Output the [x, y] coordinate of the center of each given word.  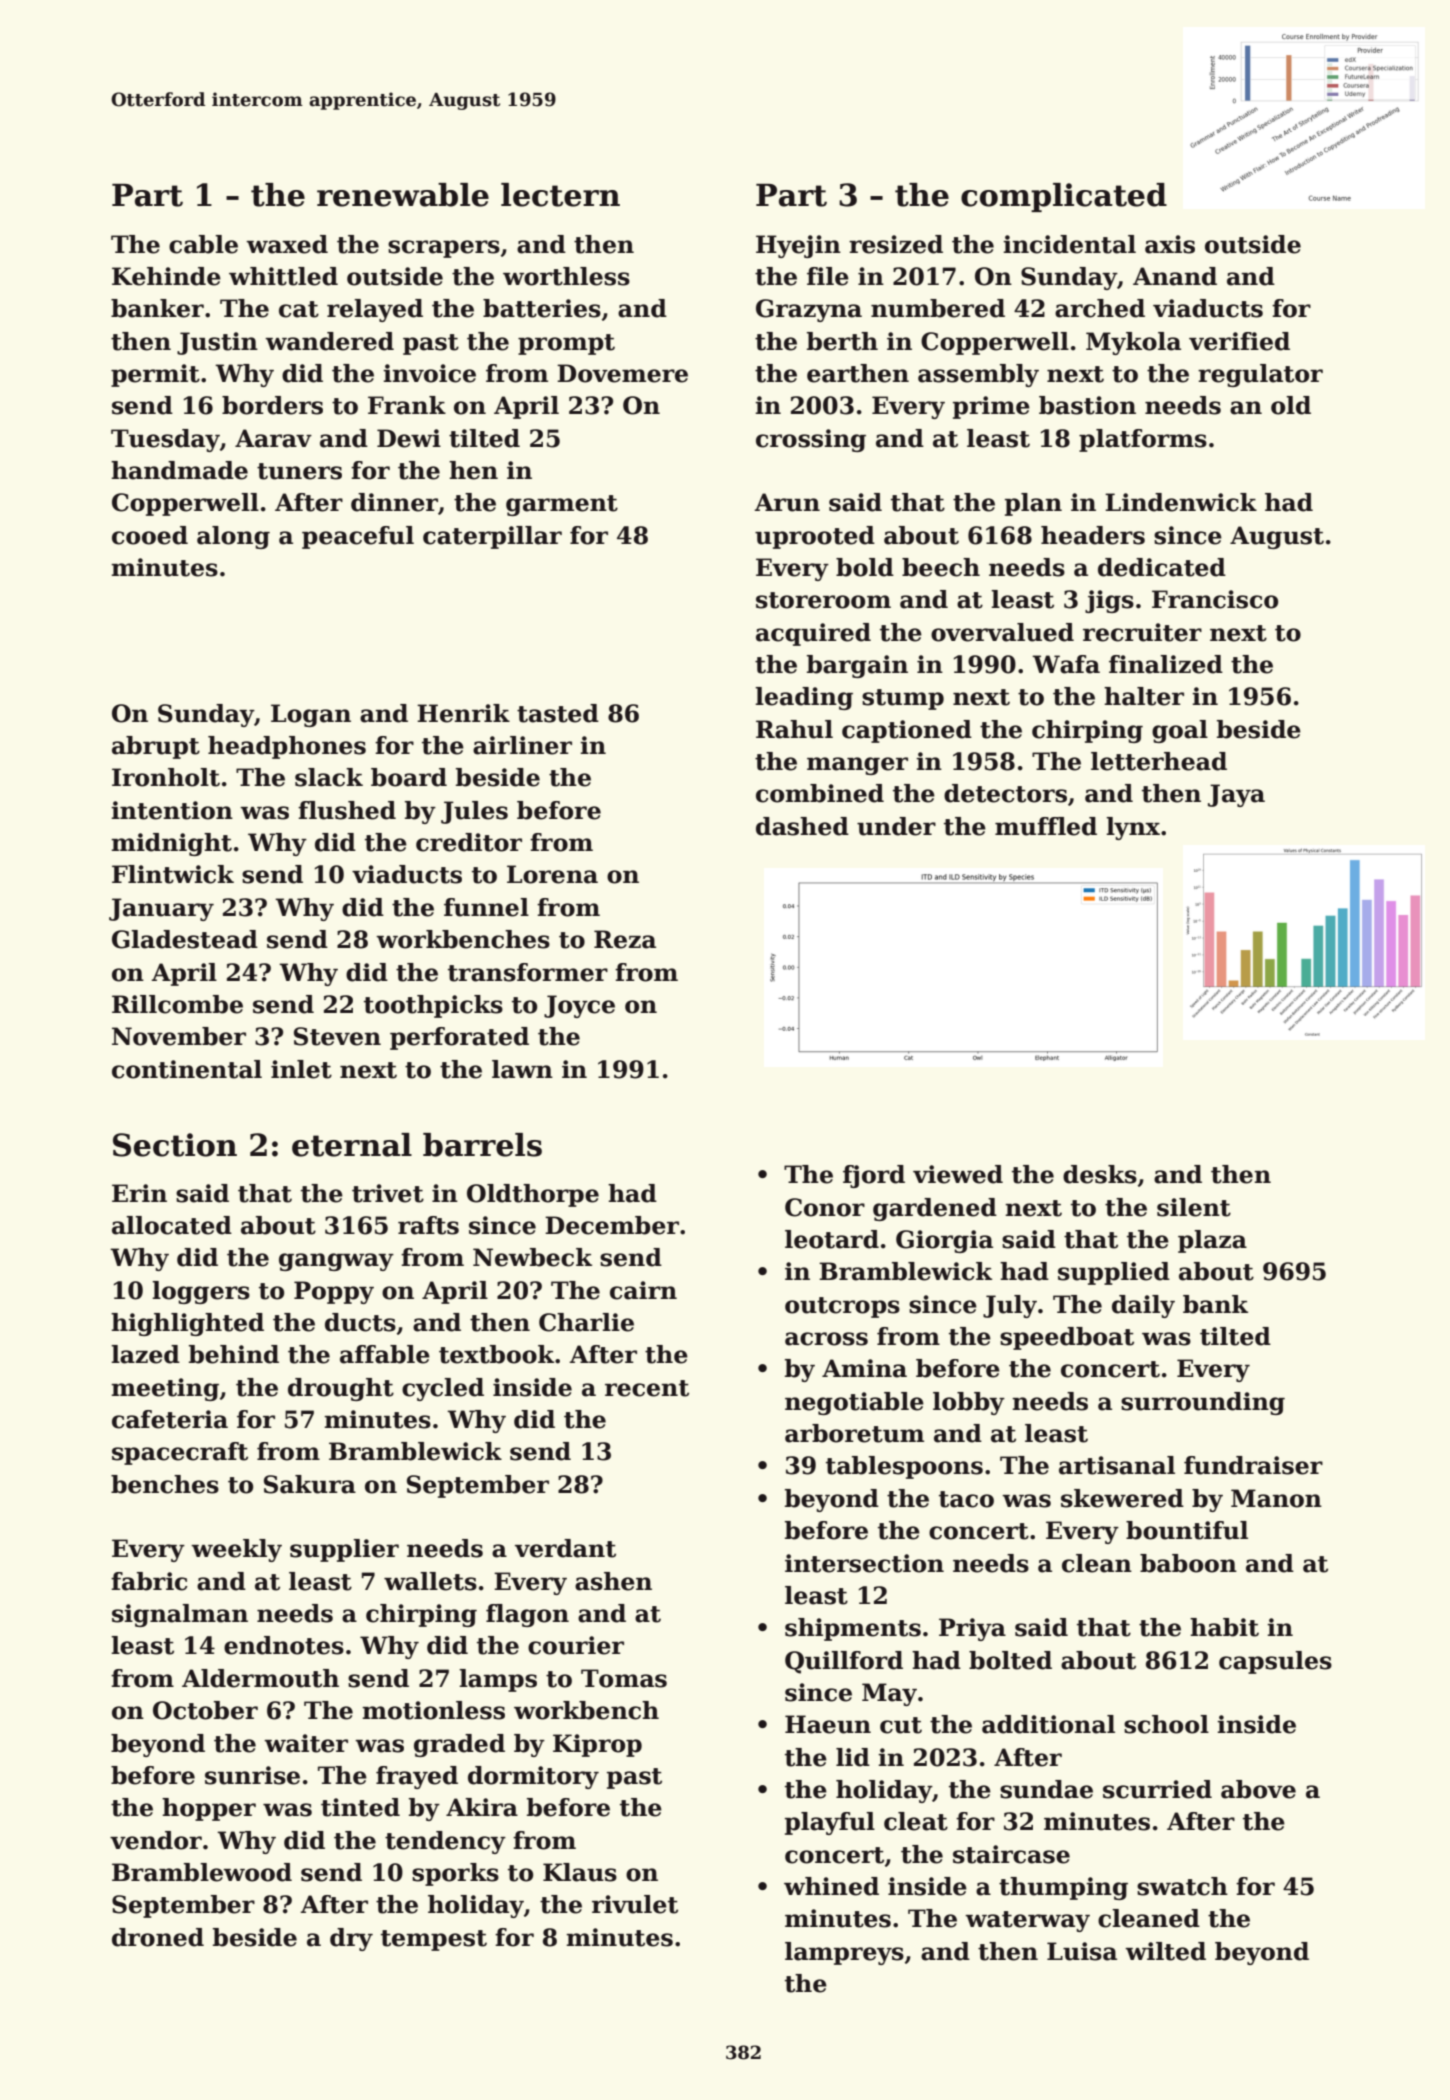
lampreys [844, 1953]
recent [647, 1388]
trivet [388, 1193]
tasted [558, 713]
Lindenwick [1181, 502]
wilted [1165, 1951]
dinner [394, 502]
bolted [1010, 1660]
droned [158, 1937]
